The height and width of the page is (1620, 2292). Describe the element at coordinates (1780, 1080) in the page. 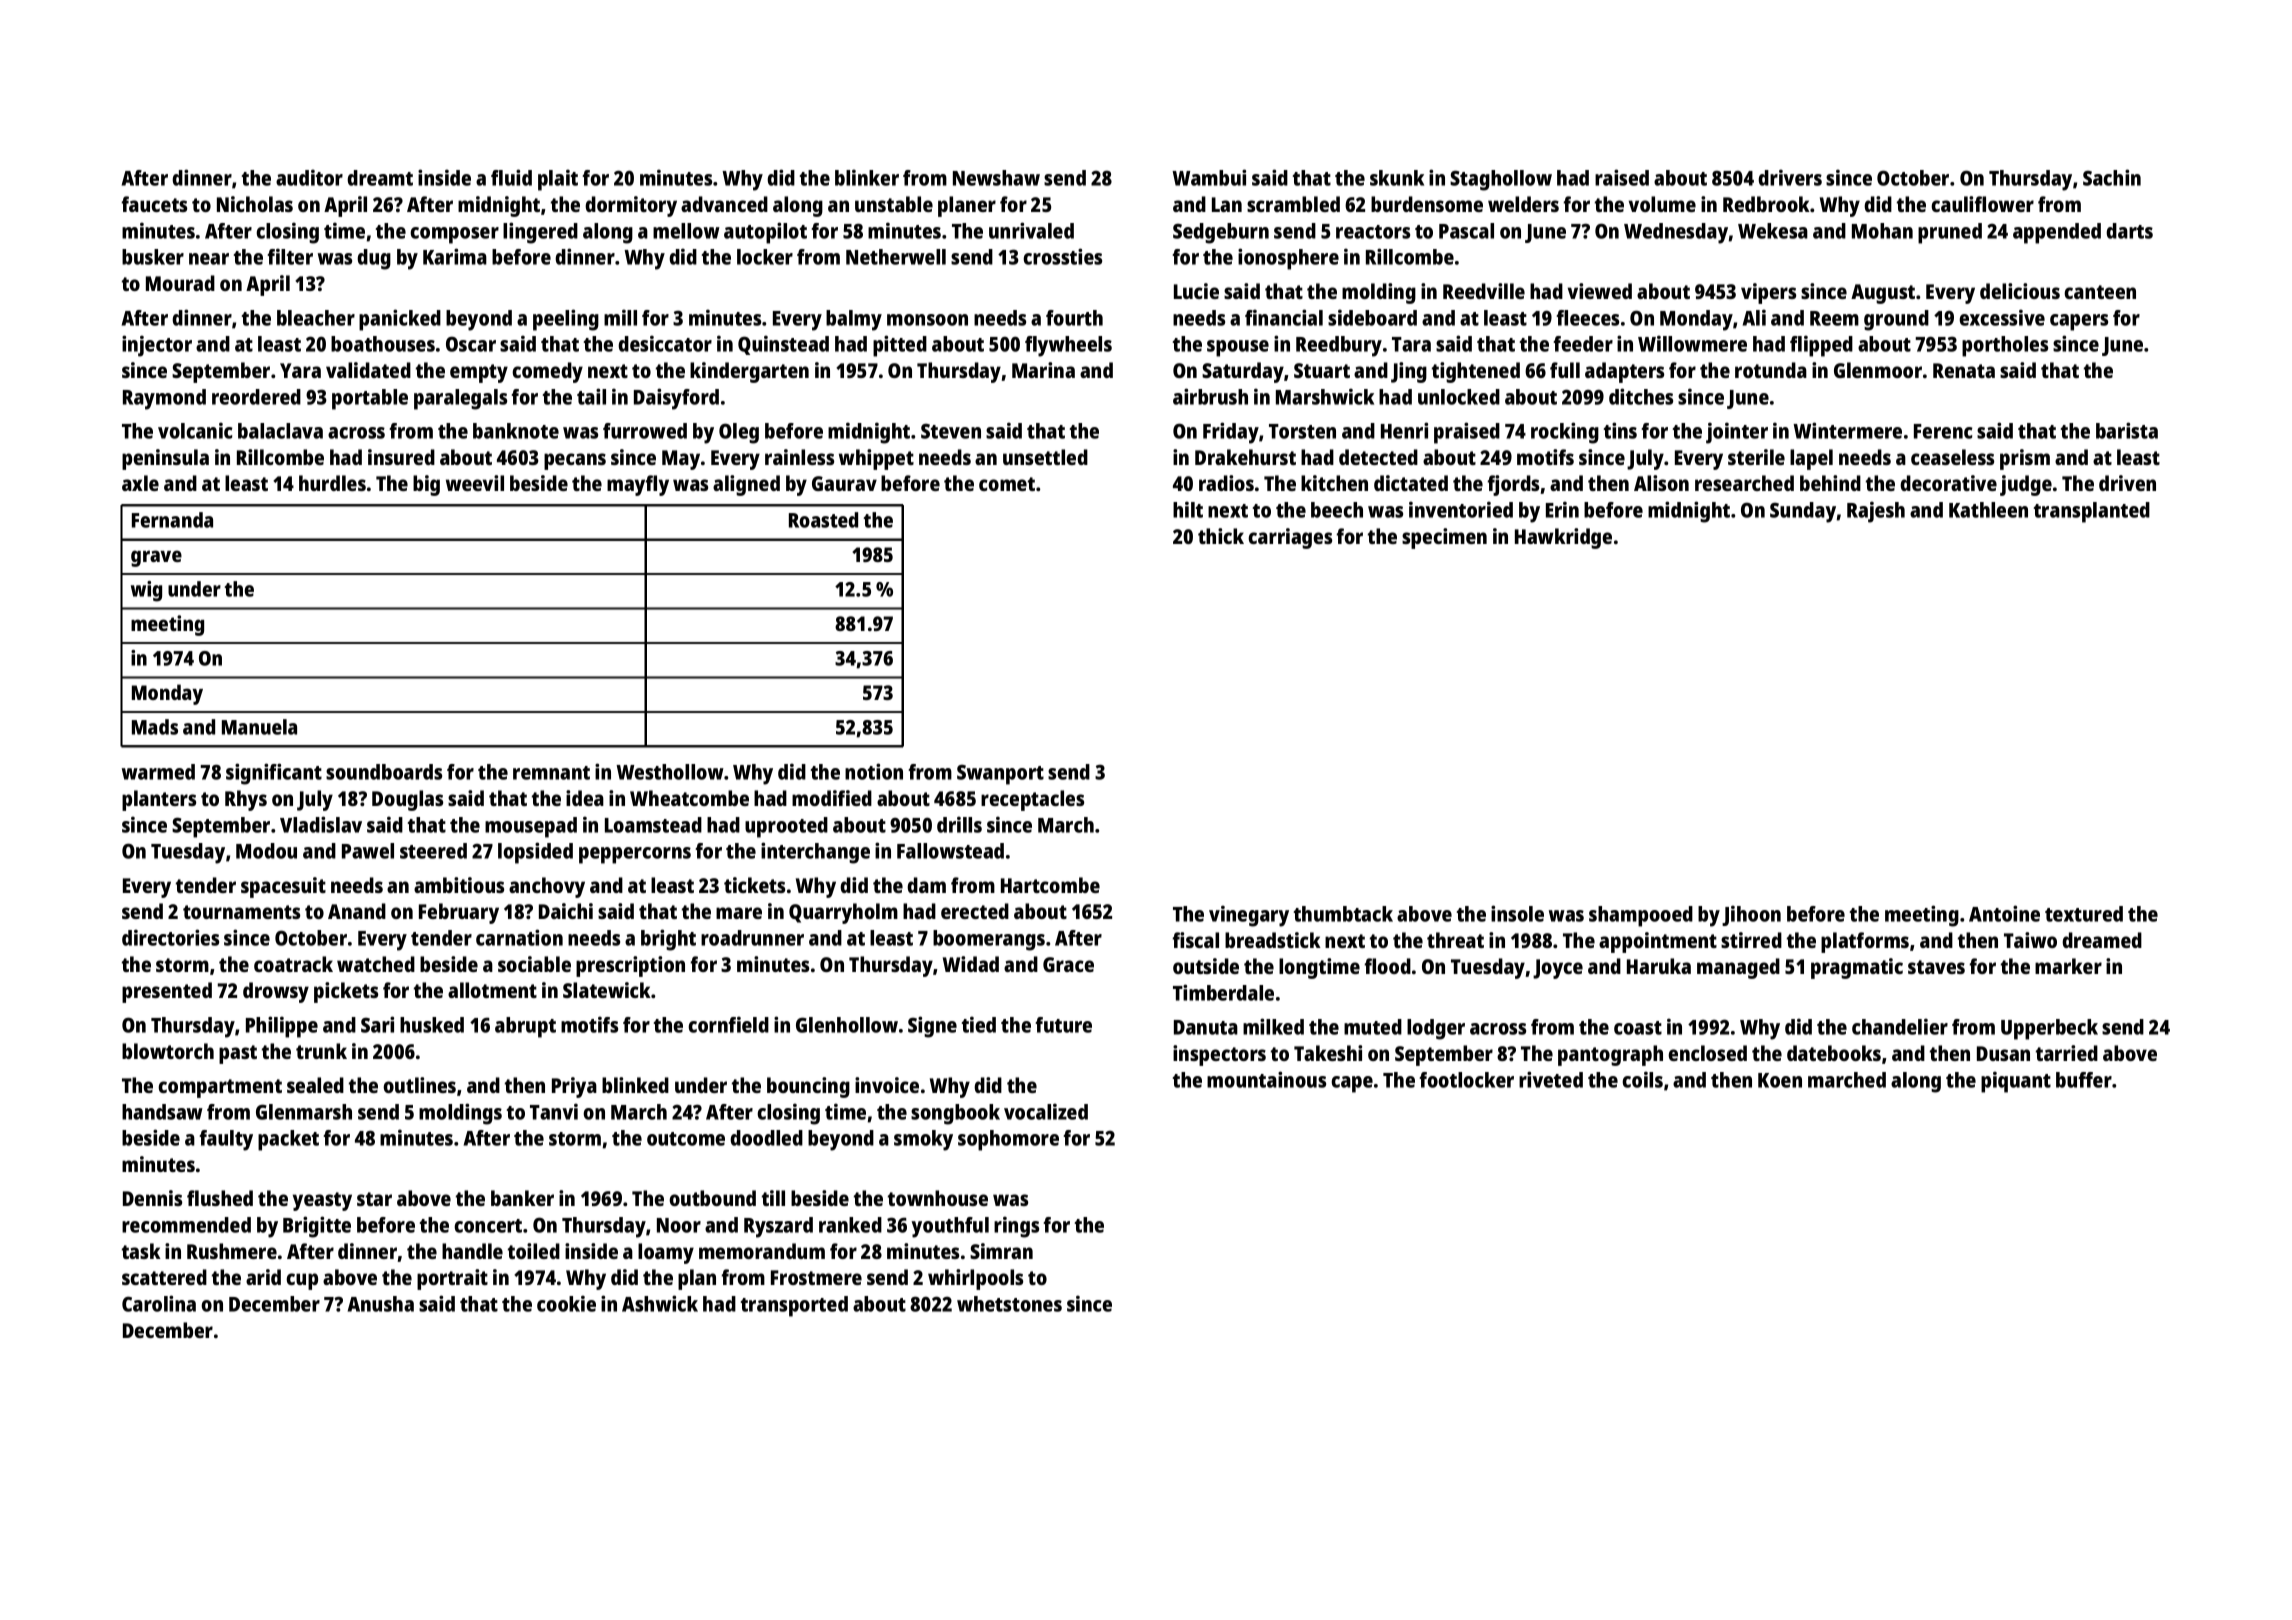

I see `Koen` at that location.
